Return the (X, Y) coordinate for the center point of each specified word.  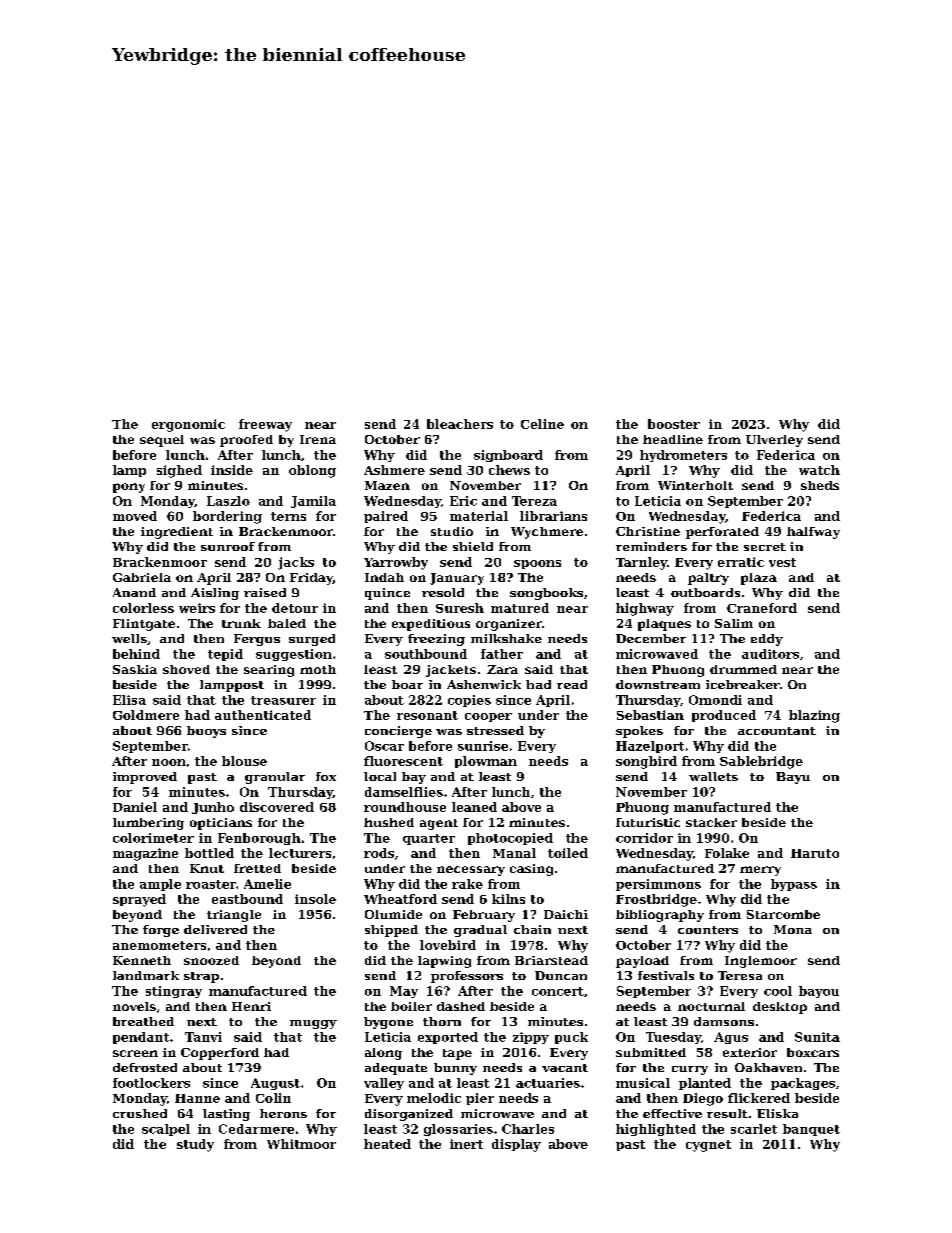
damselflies (404, 792)
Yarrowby (396, 563)
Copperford (220, 1054)
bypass (794, 885)
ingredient (177, 533)
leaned (474, 807)
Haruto (815, 853)
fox (326, 776)
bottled (209, 853)
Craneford (762, 608)
